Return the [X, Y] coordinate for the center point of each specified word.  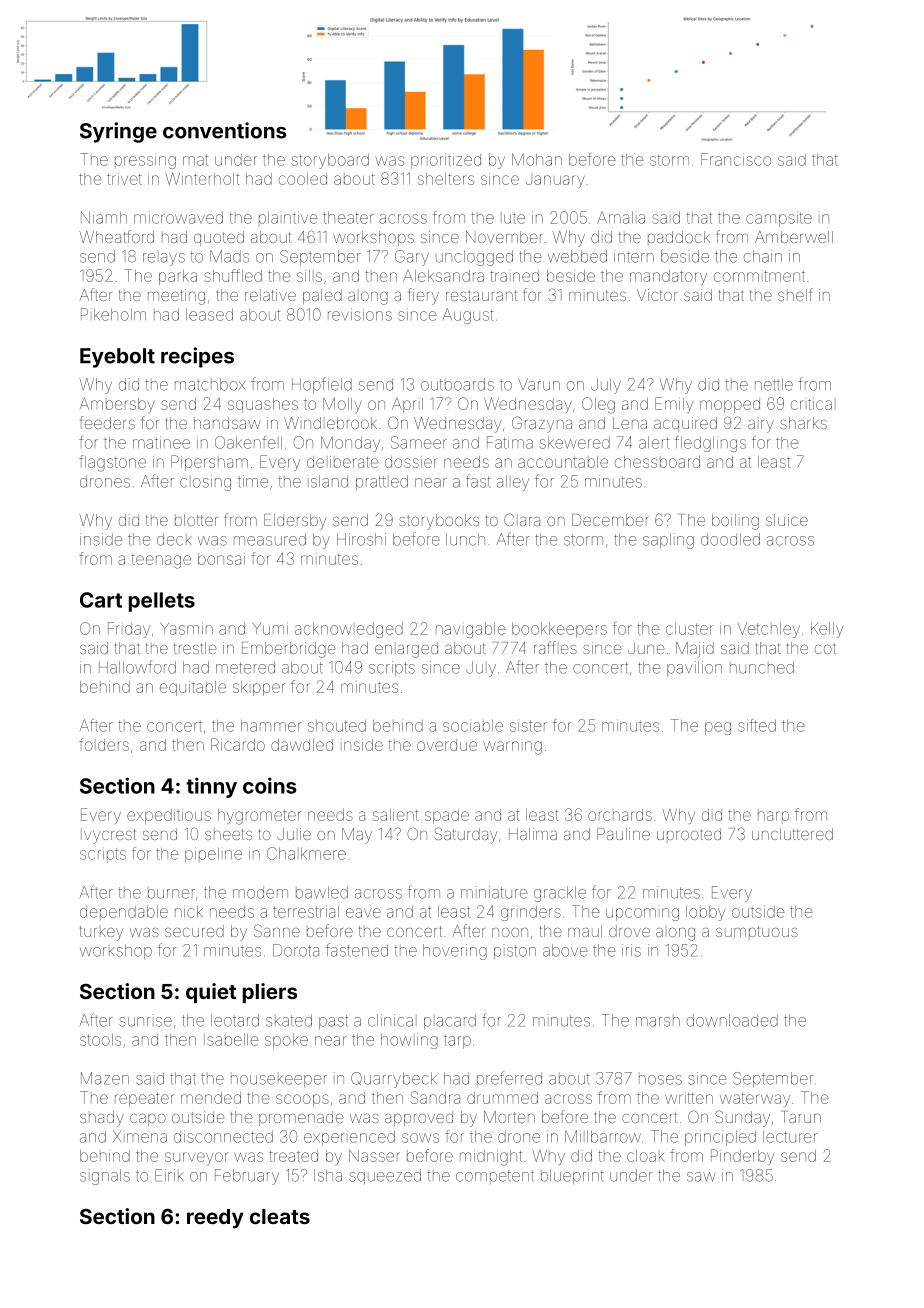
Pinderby [742, 1157]
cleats [280, 1216]
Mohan [537, 159]
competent [495, 1176]
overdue [447, 745]
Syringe [118, 132]
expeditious [169, 816]
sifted [757, 725]
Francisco [736, 159]
